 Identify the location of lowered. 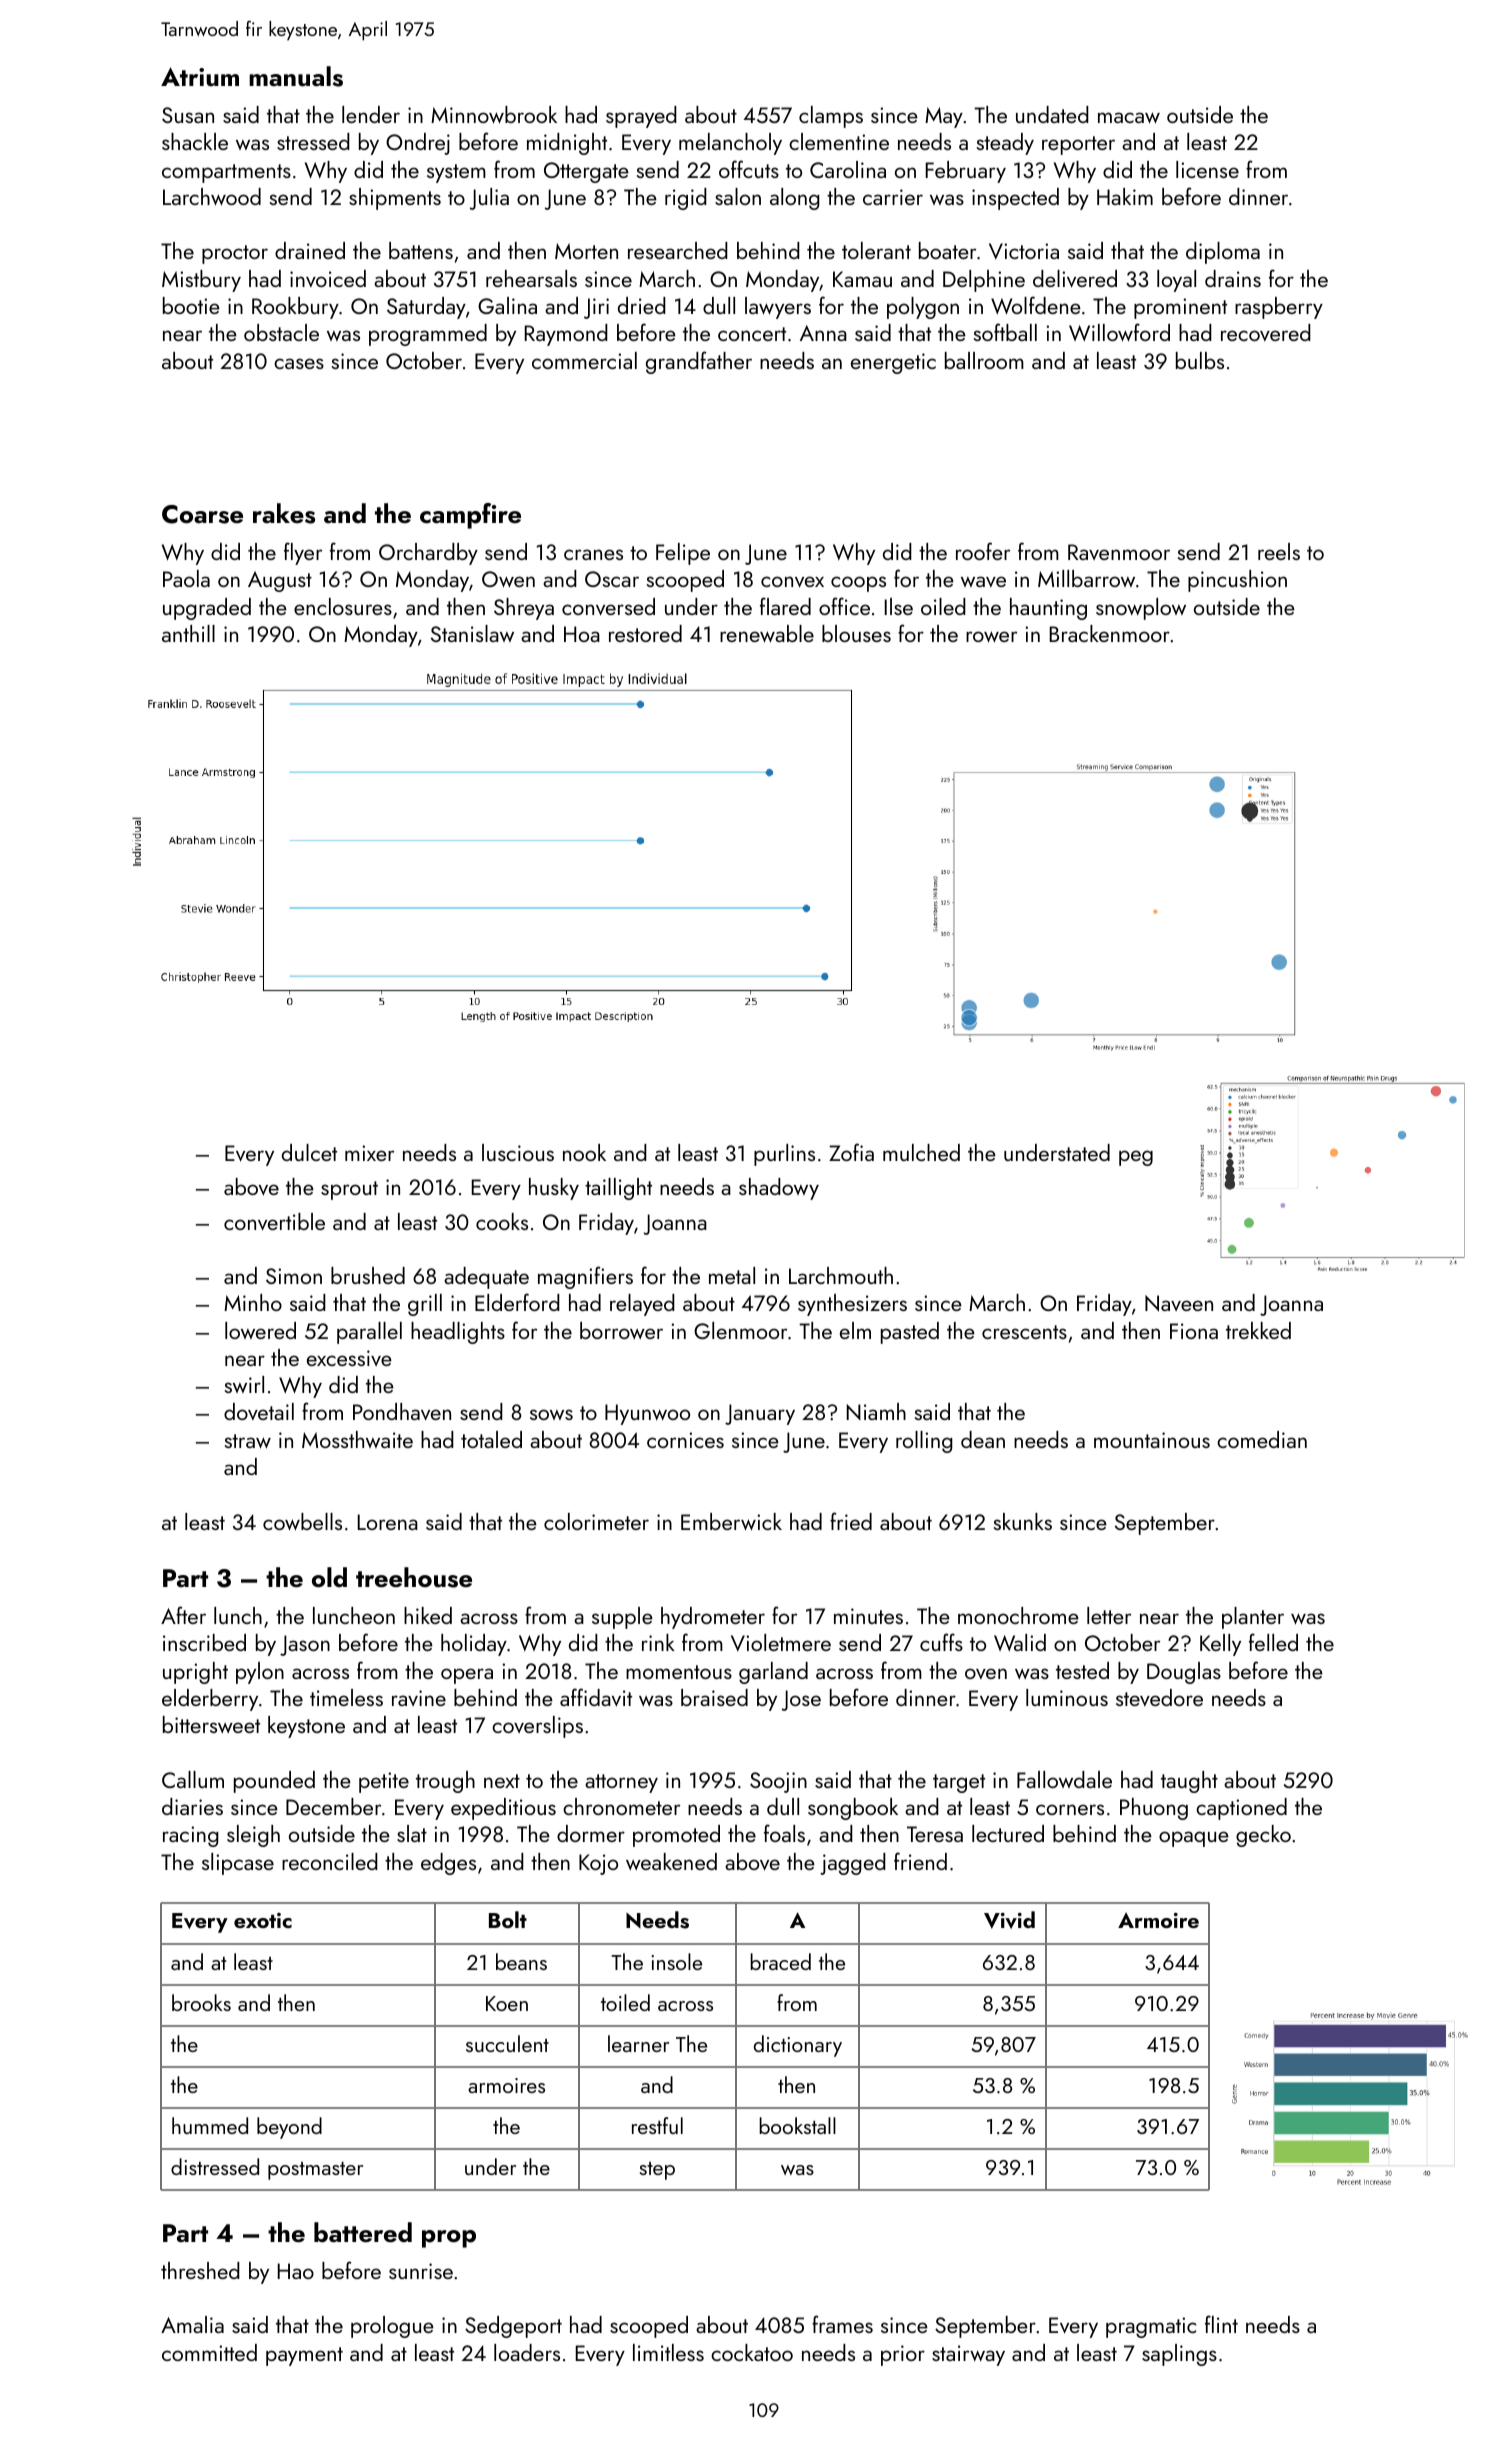
(260, 1330).
